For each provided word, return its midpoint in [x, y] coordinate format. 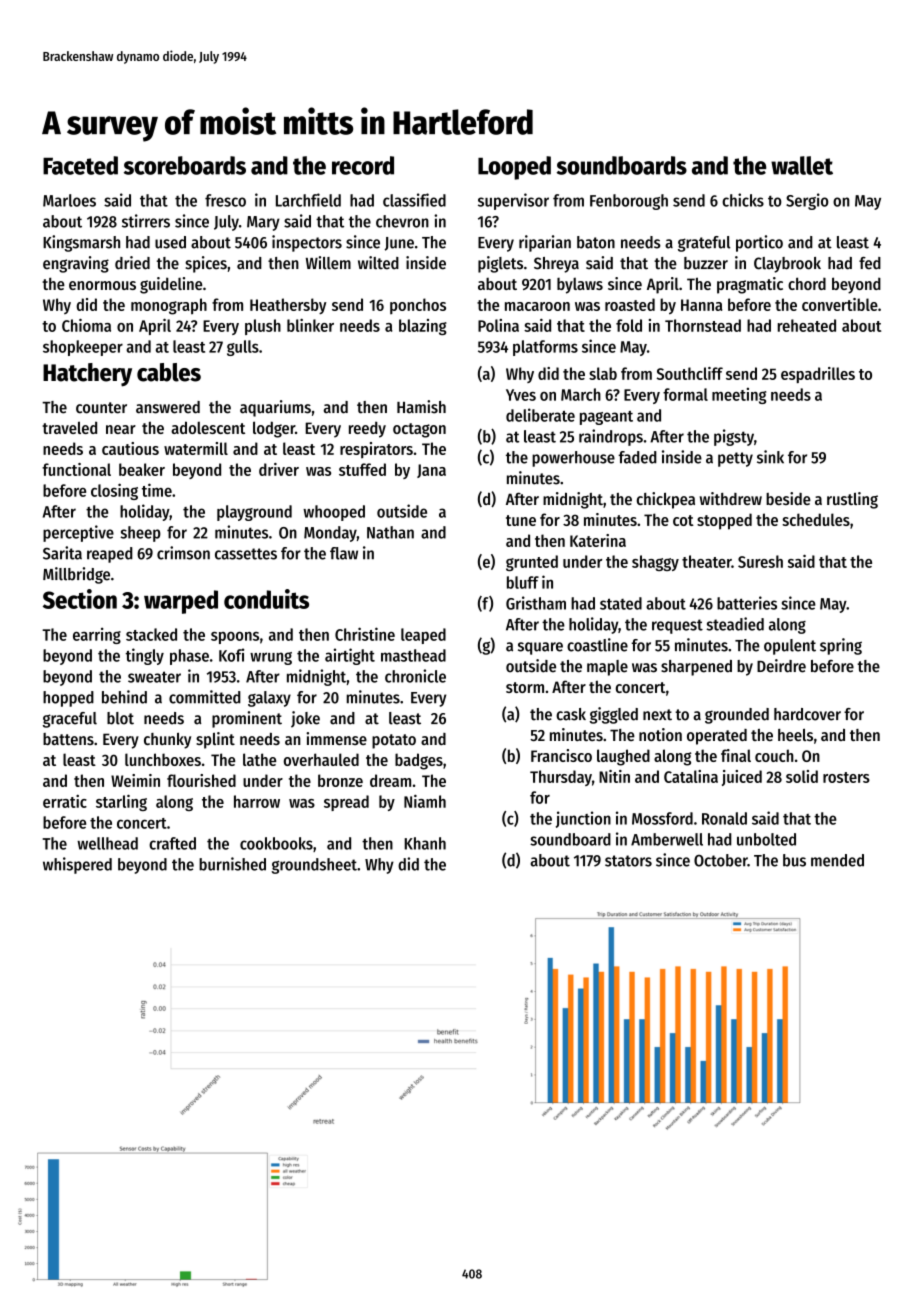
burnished [232, 864]
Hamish [421, 407]
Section [80, 599]
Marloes [69, 200]
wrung [271, 658]
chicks [743, 200]
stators [628, 861]
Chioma [86, 325]
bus [794, 860]
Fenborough [629, 202]
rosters [846, 777]
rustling [852, 500]
